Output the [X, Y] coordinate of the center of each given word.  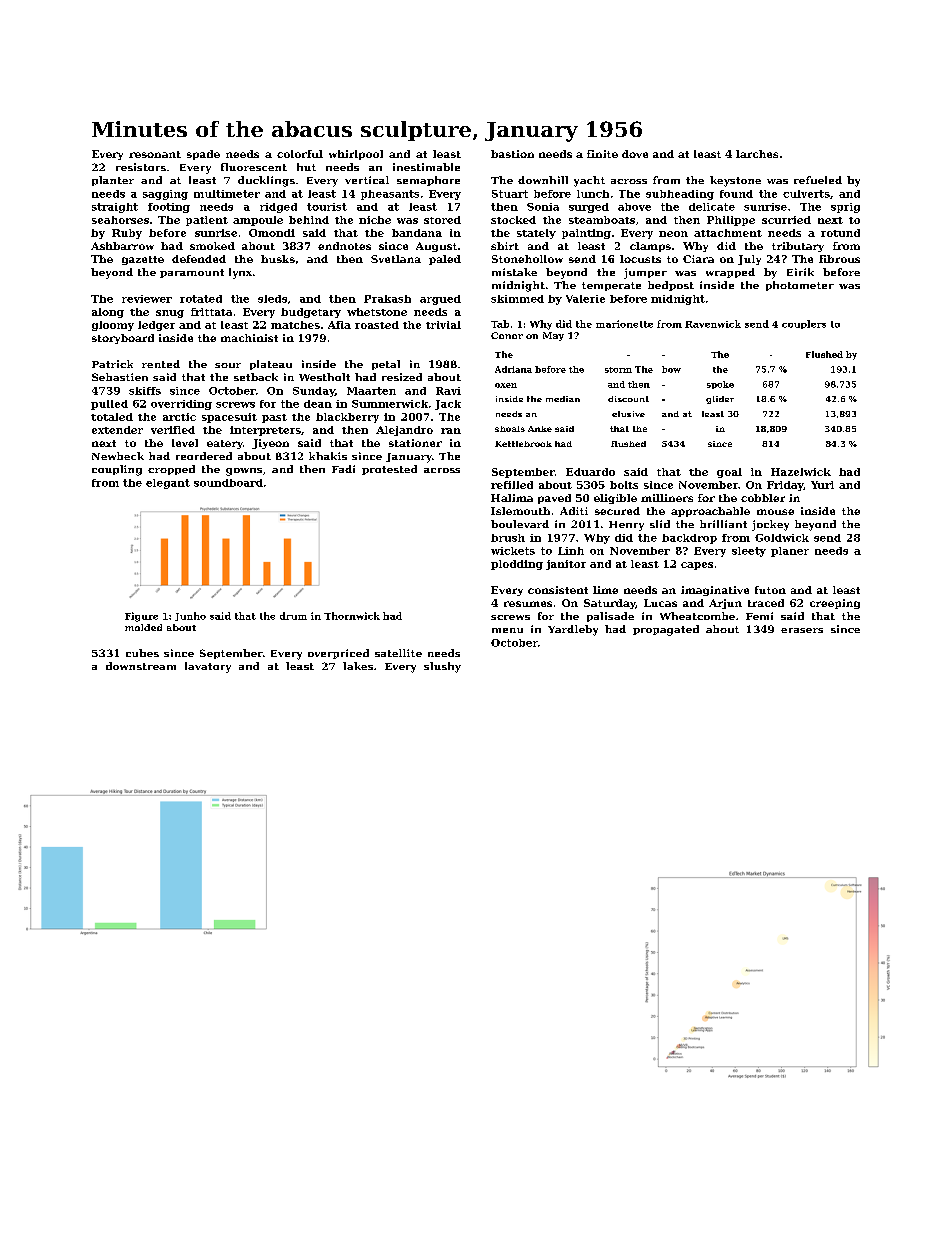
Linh [571, 551]
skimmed [517, 299]
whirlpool [356, 155]
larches [757, 154]
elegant [168, 484]
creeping [835, 604]
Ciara [698, 259]
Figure [141, 617]
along [108, 313]
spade [203, 155]
